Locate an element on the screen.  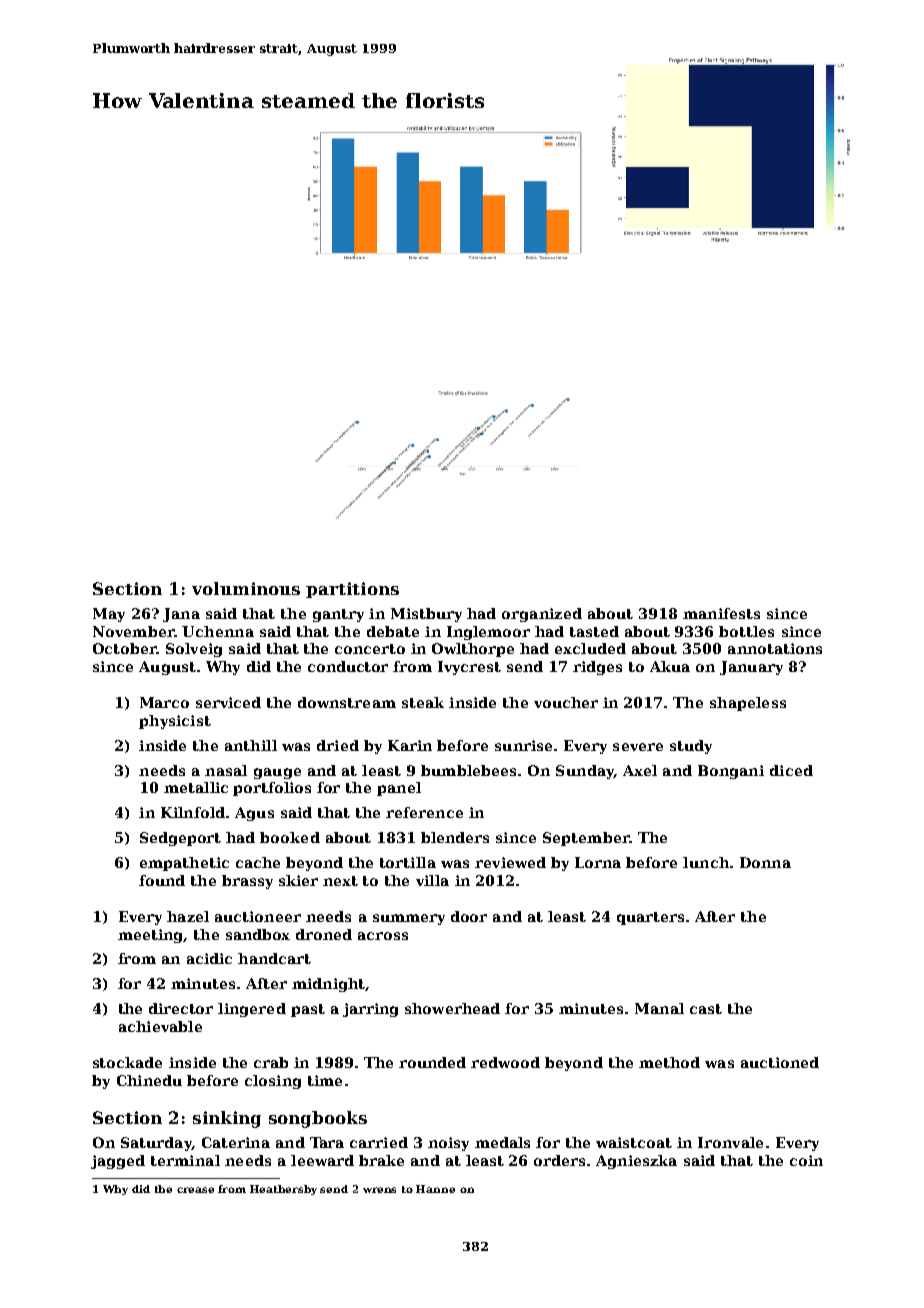
organized is located at coordinates (542, 615).
